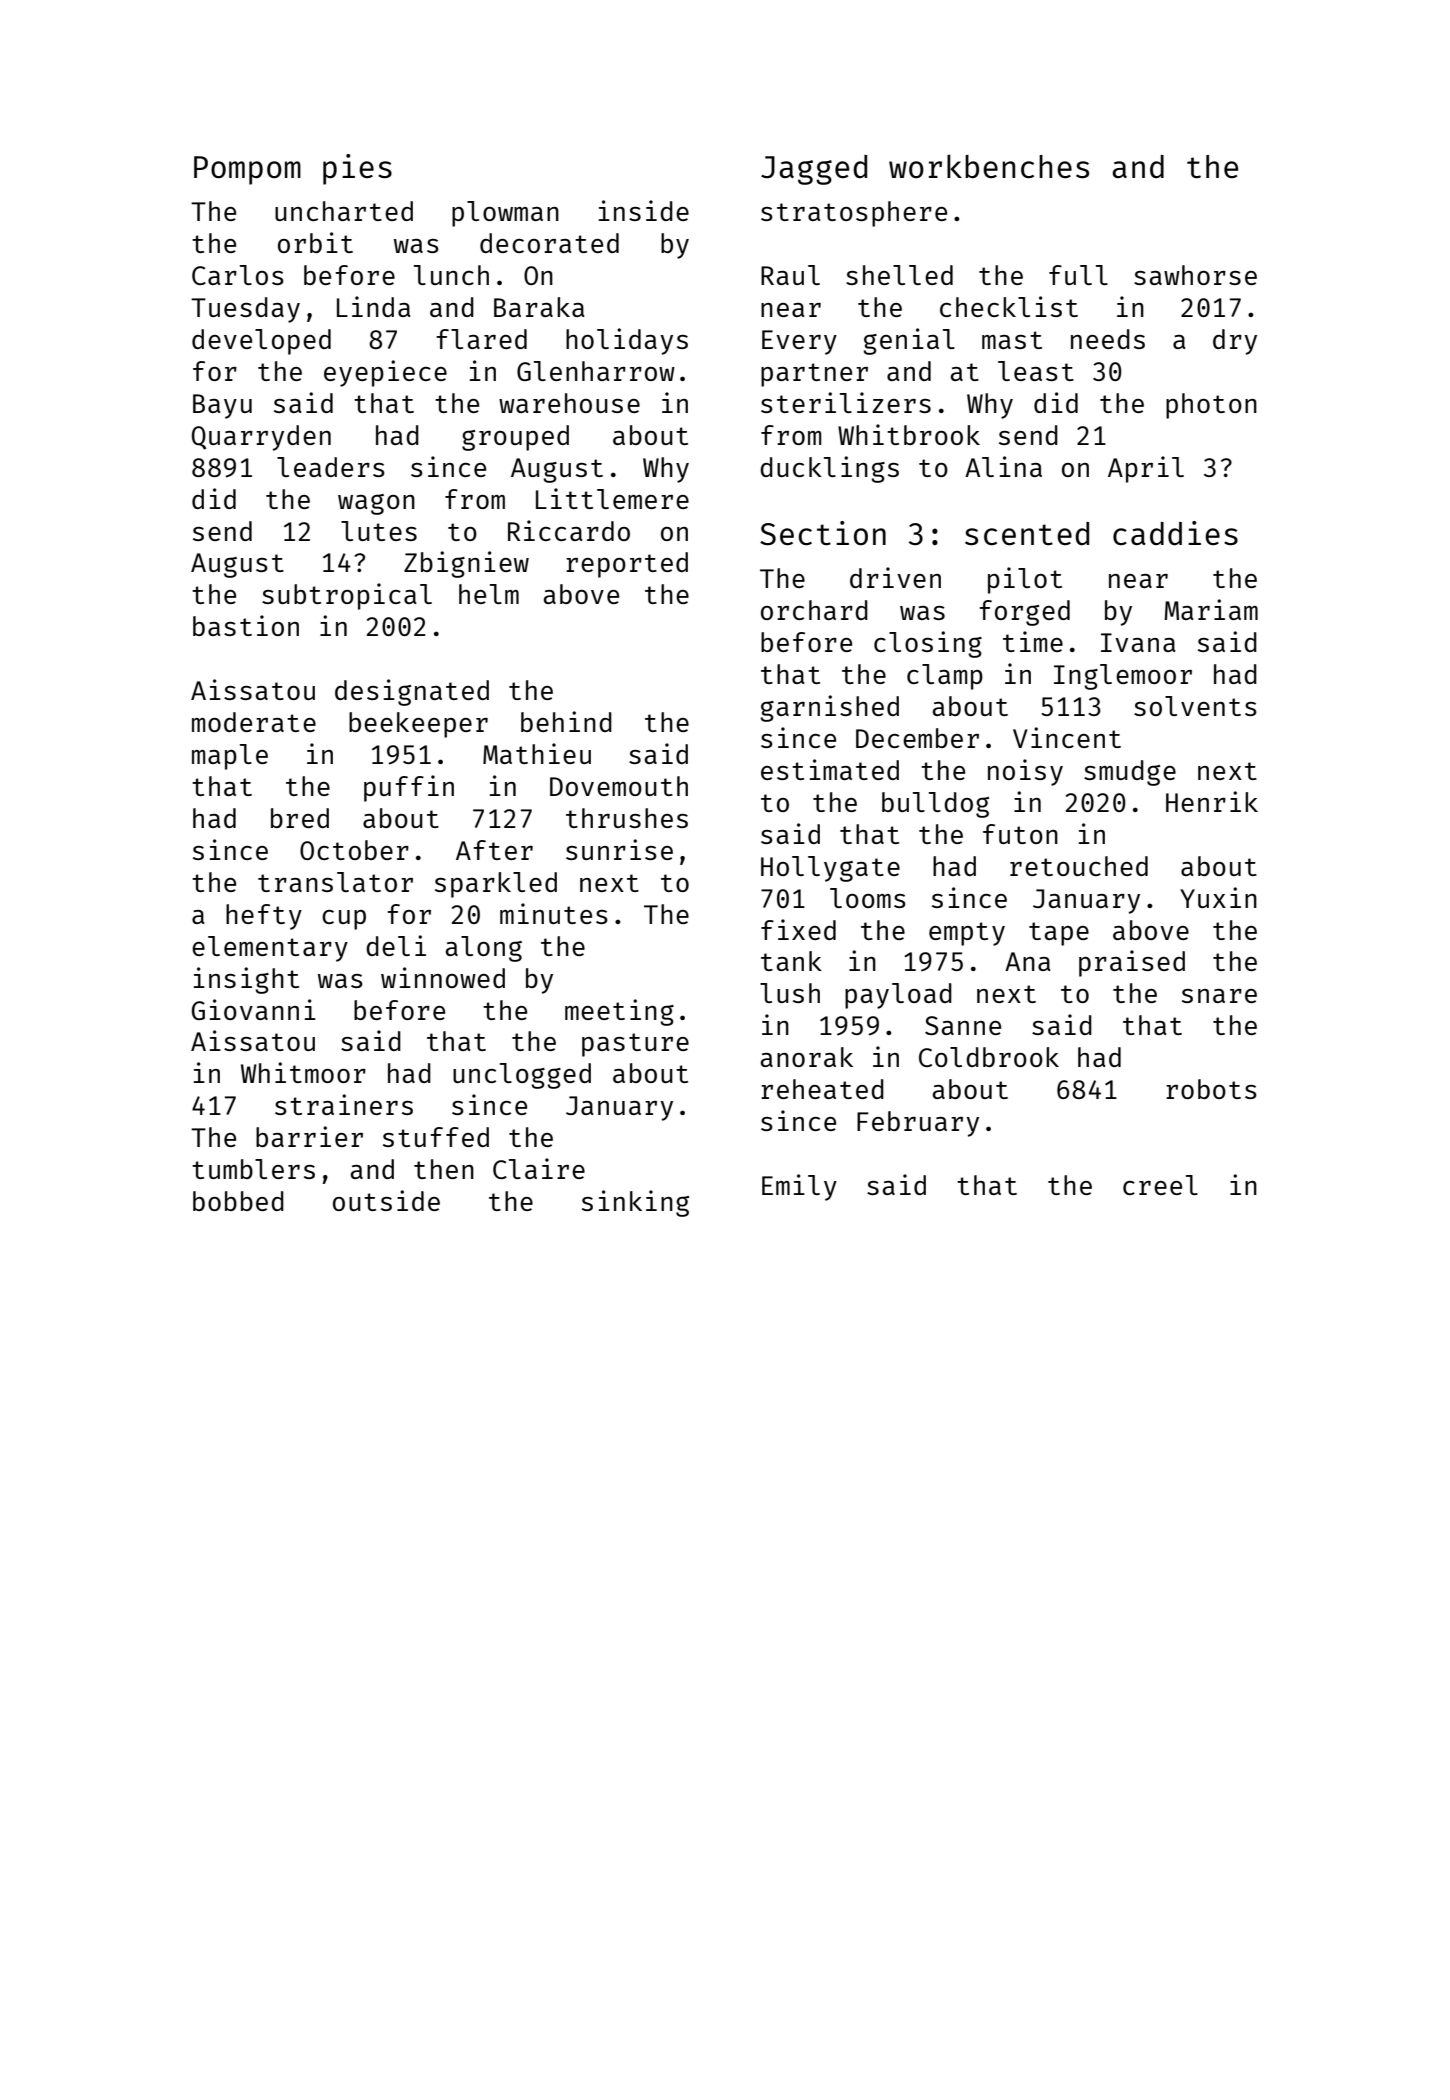 The width and height of the screenshot is (1450, 2100). What do you see at coordinates (1036, 371) in the screenshot?
I see `least` at bounding box center [1036, 371].
